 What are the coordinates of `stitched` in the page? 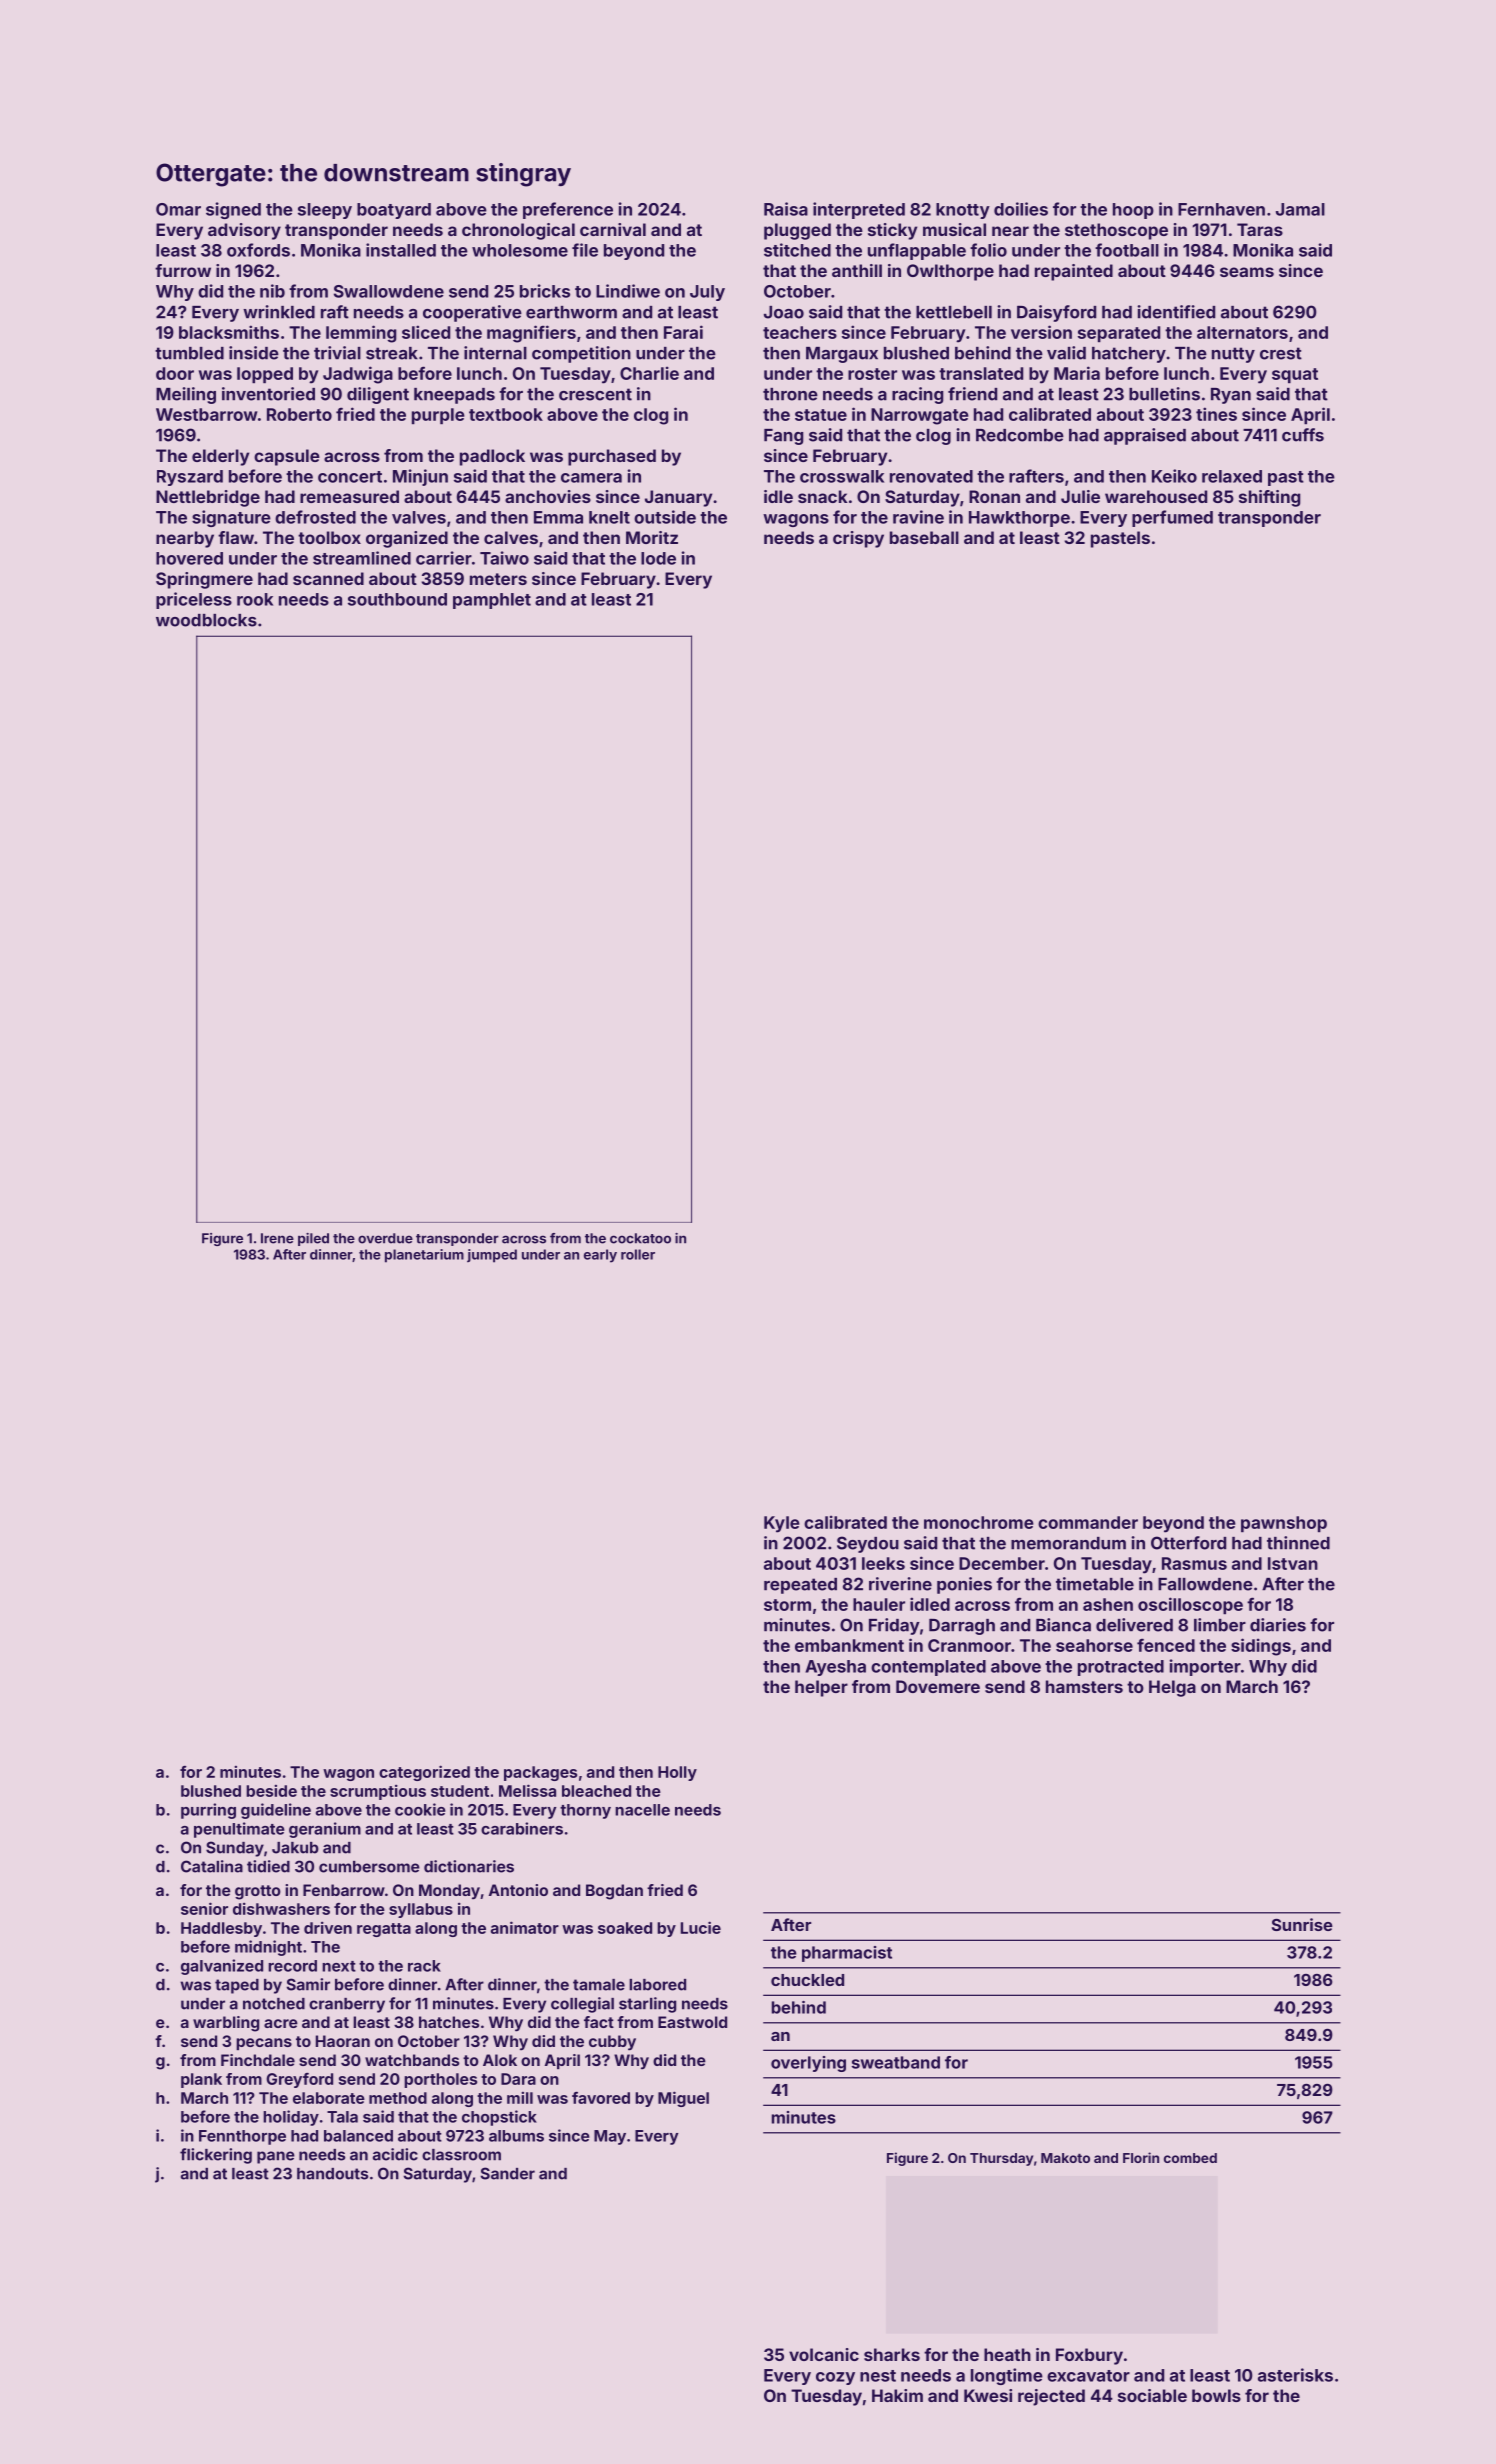 It's located at (797, 250).
